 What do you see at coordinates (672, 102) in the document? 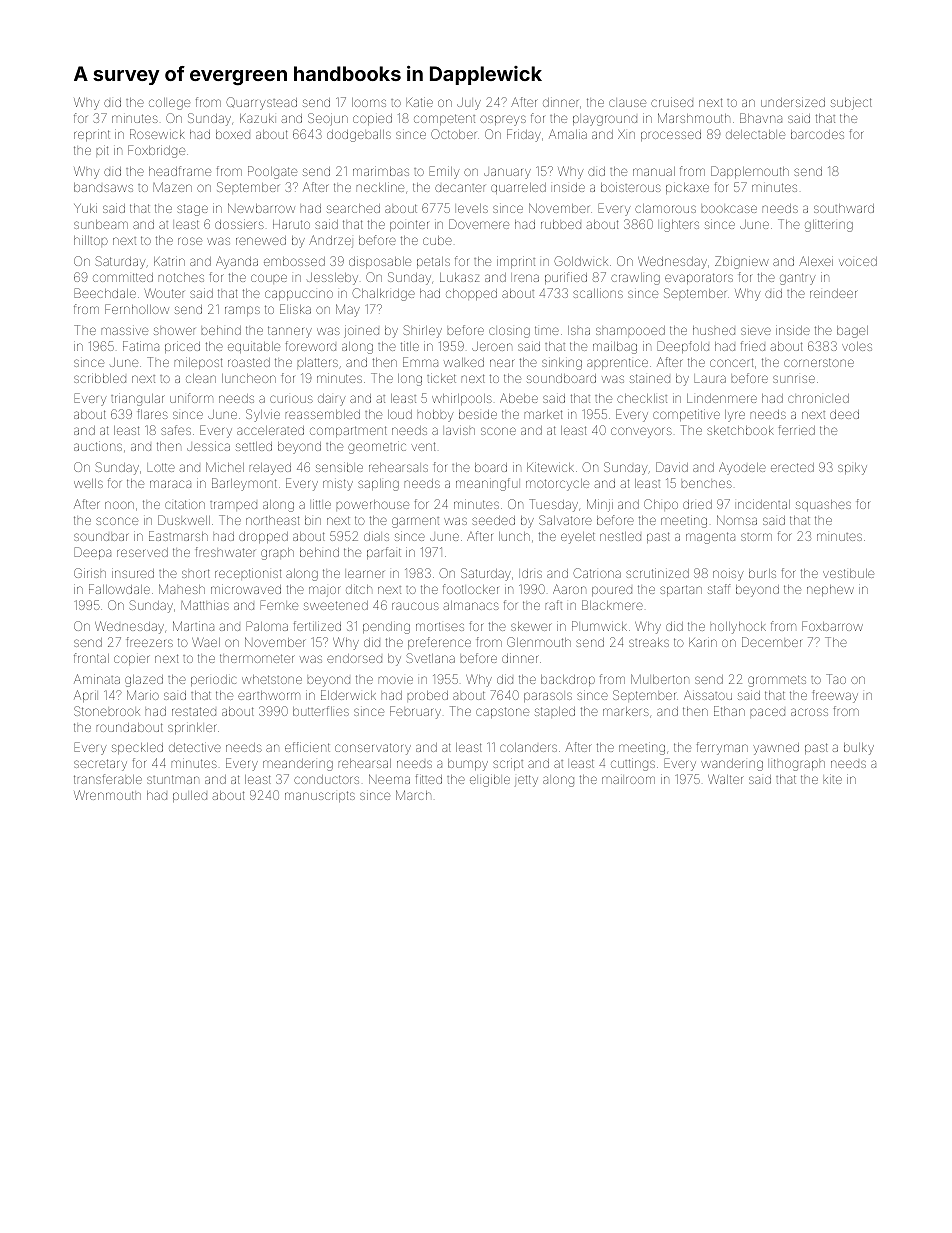
I see `cruised` at bounding box center [672, 102].
